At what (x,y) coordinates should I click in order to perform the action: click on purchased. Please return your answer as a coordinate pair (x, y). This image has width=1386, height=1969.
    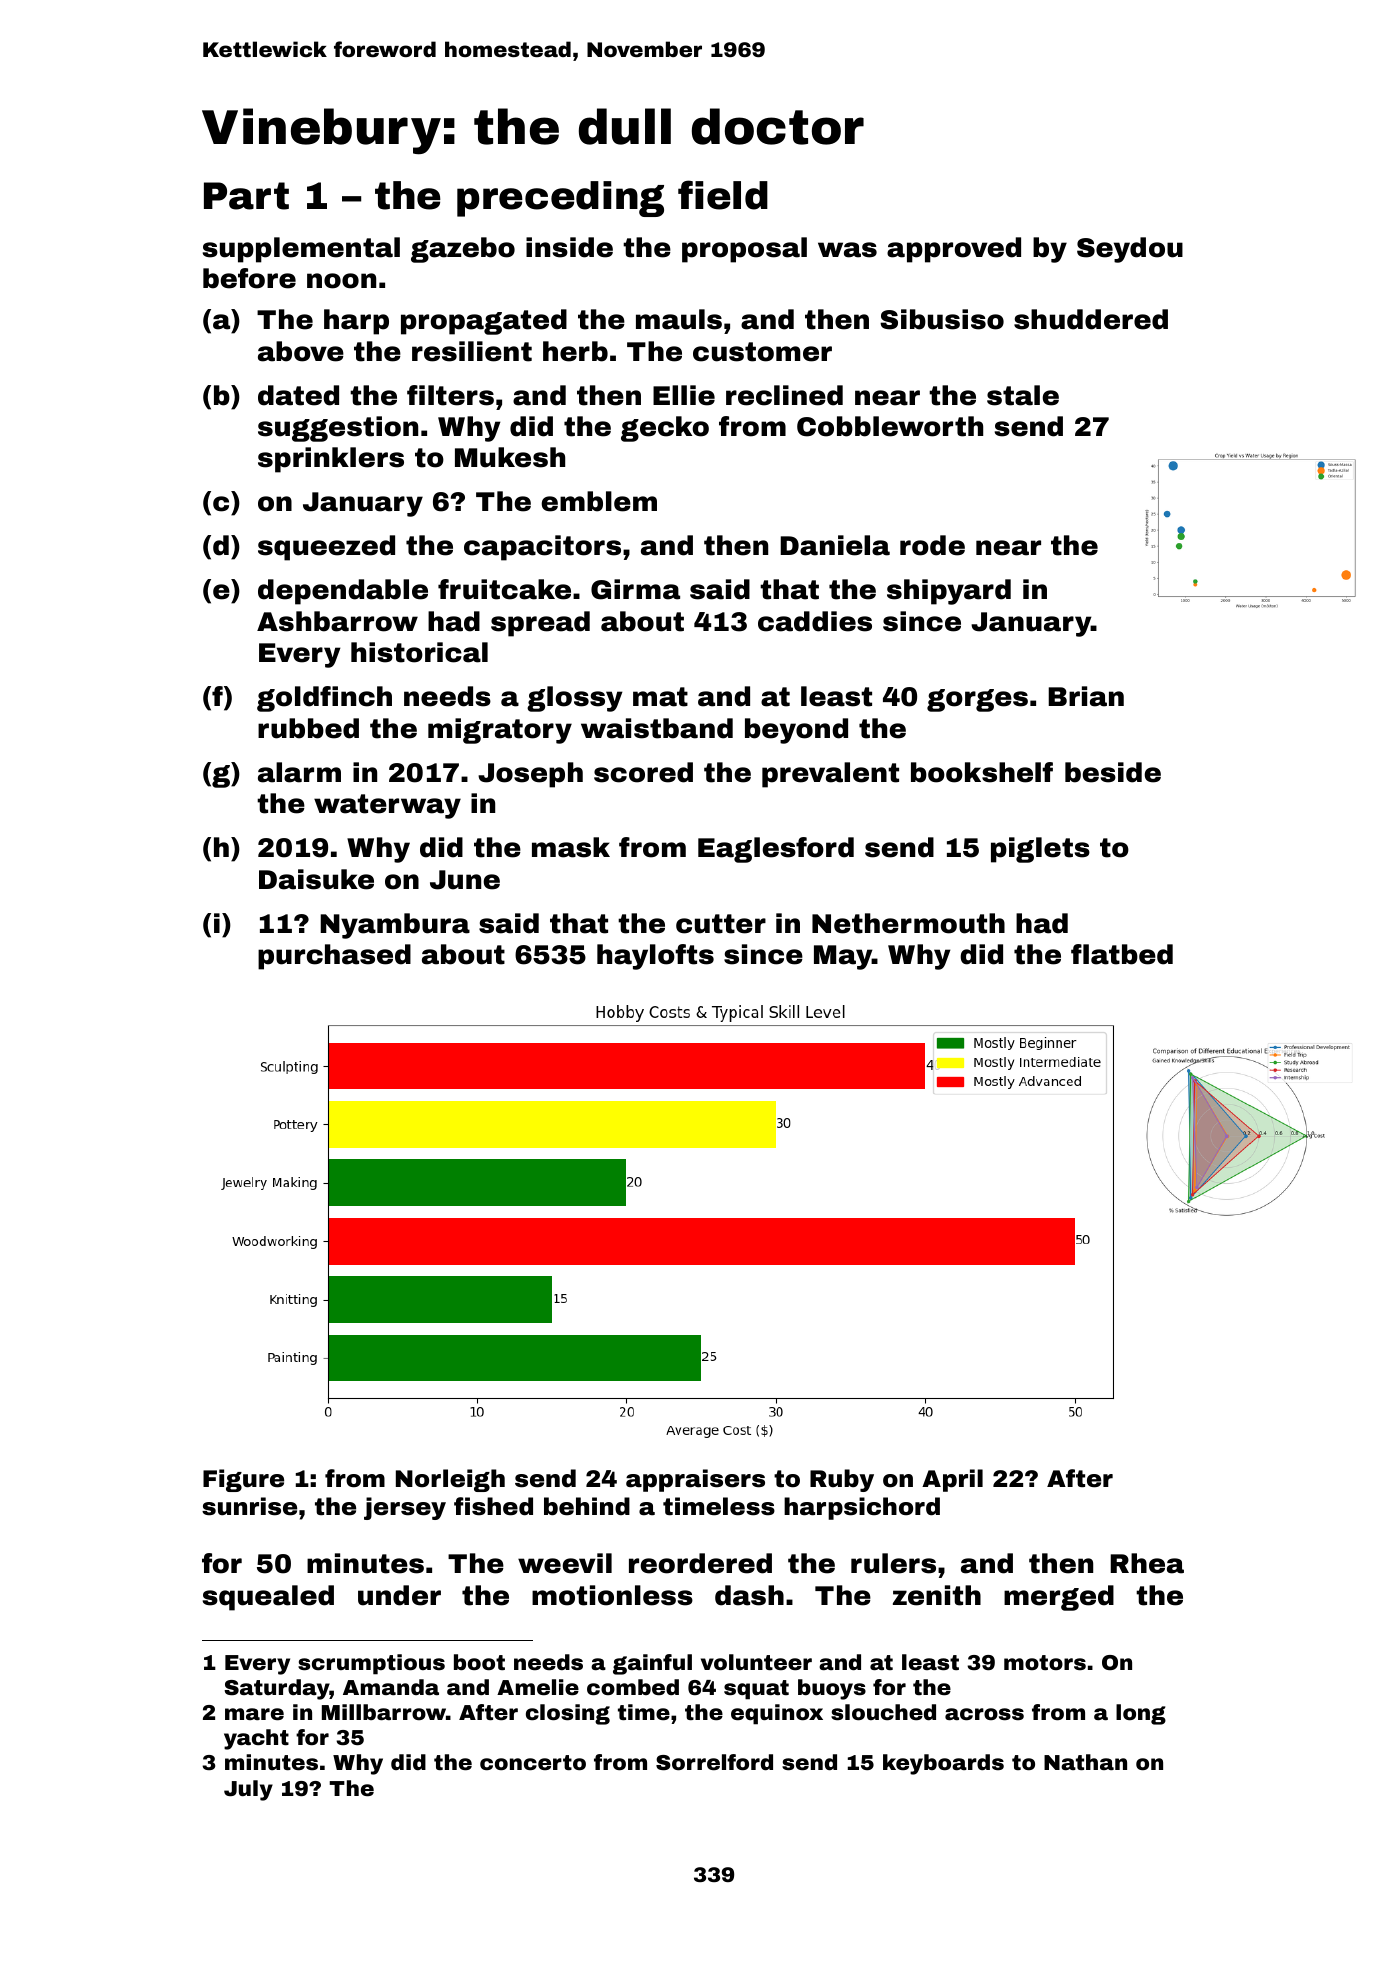
    Looking at the image, I should click on (334, 957).
